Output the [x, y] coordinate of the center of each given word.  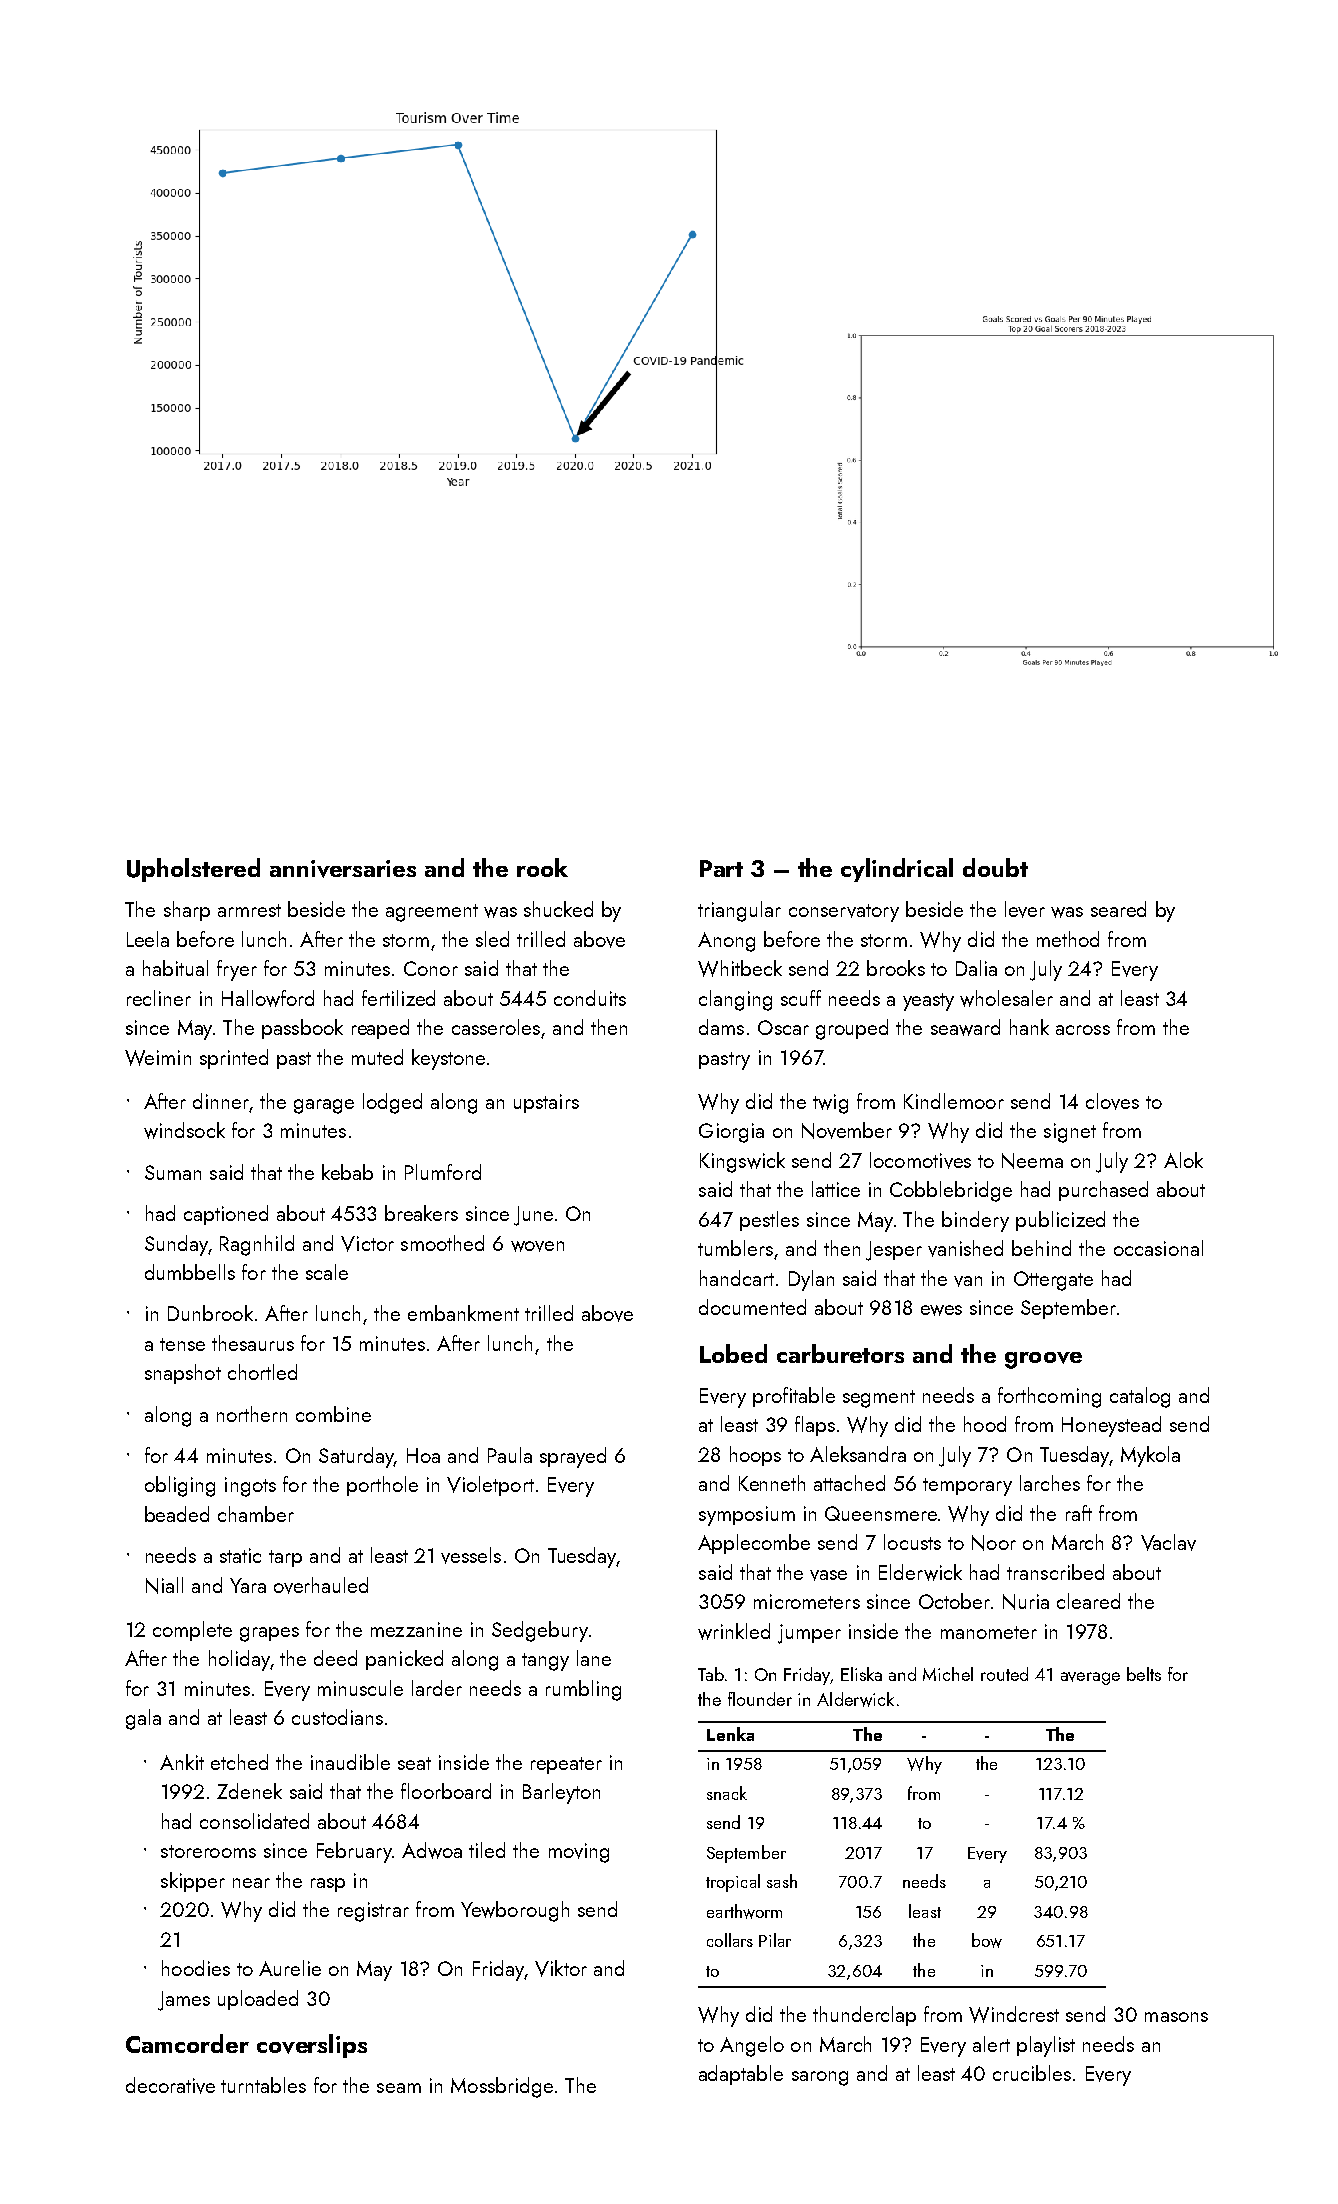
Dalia [976, 968]
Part [721, 868]
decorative [170, 2085]
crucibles [1032, 2073]
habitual [175, 968]
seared [1118, 909]
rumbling [583, 1690]
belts [1144, 1674]
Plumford [443, 1172]
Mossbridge [502, 2087]
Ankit [182, 1762]
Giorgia [731, 1133]
